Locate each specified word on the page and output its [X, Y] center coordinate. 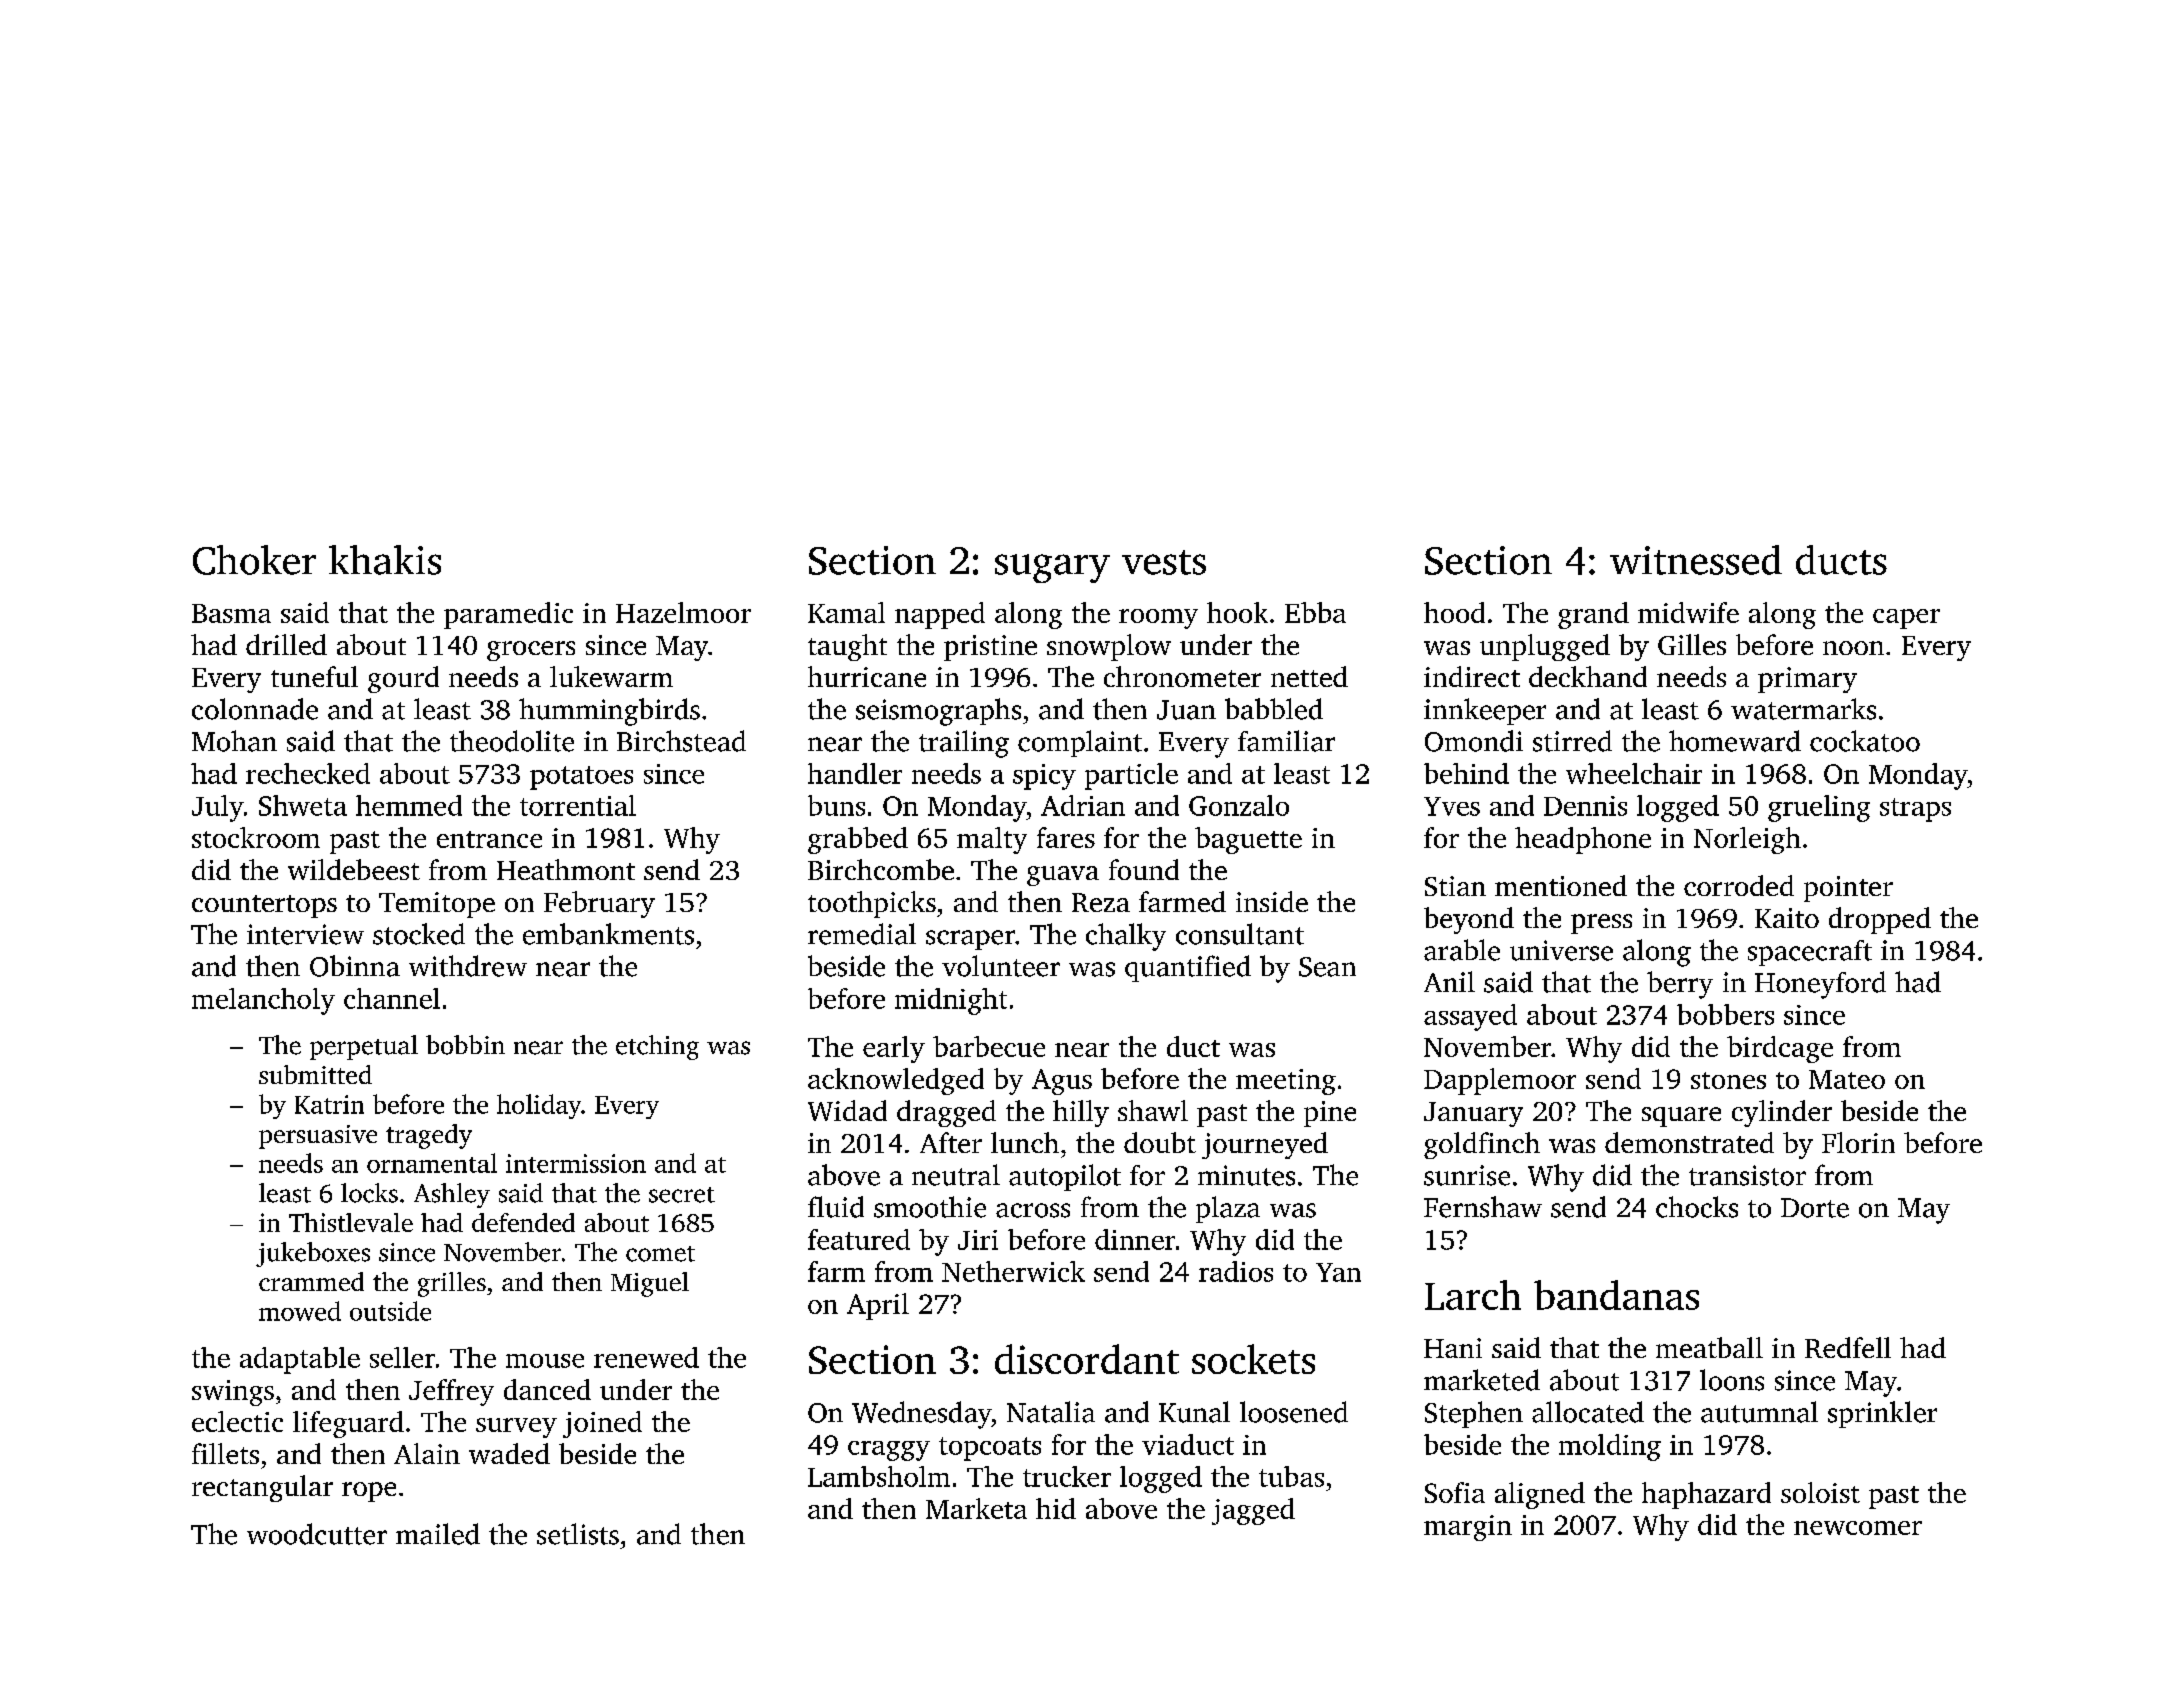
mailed [438, 1534]
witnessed [1696, 560]
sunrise [1467, 1175]
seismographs [938, 712]
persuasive [318, 1137]
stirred [1572, 741]
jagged [1253, 1511]
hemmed [409, 805]
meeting [1286, 1082]
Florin [1858, 1142]
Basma [231, 613]
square [1681, 1117]
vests [1164, 562]
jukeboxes [313, 1254]
